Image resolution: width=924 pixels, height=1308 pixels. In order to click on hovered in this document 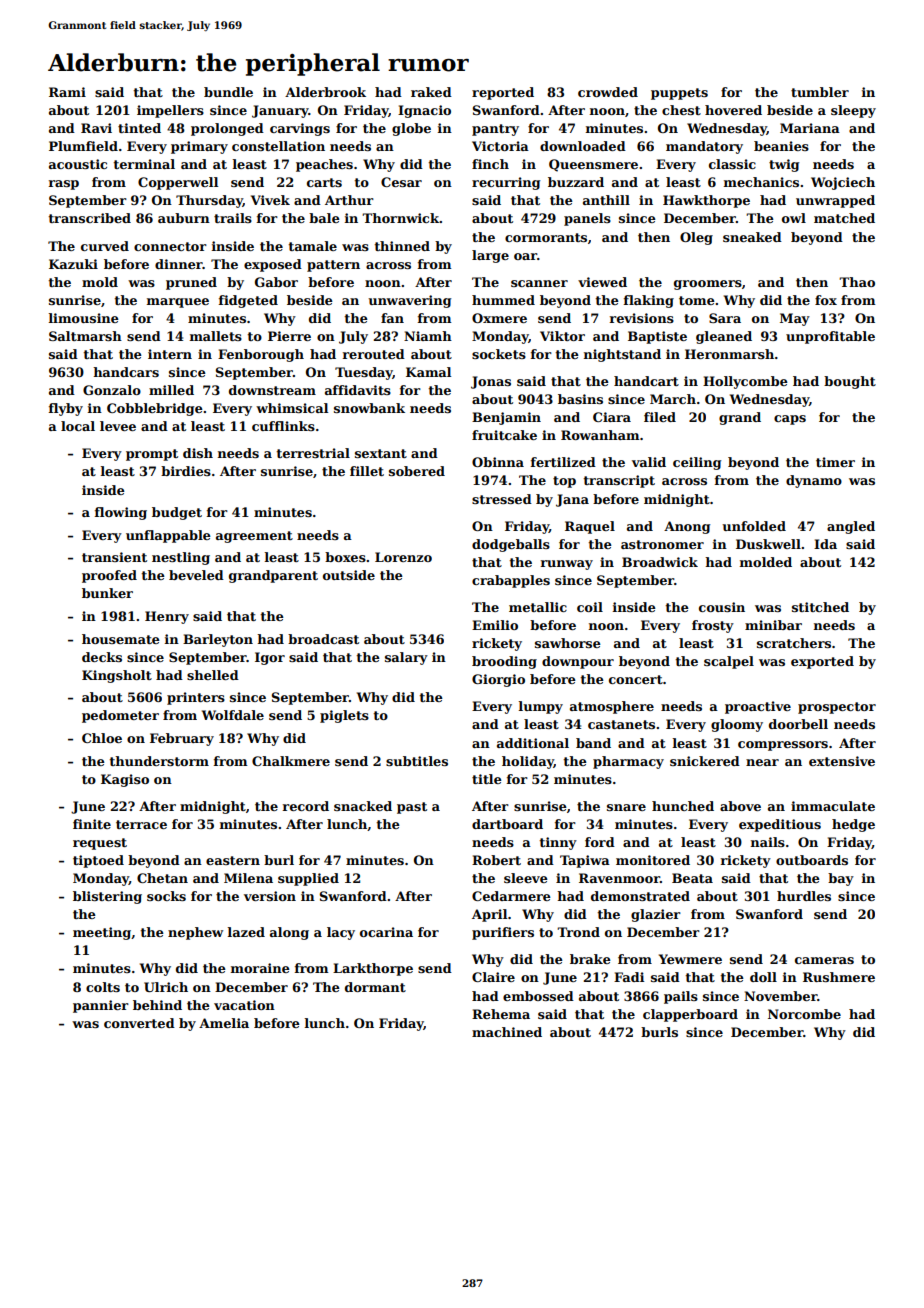, I will do `click(733, 110)`.
